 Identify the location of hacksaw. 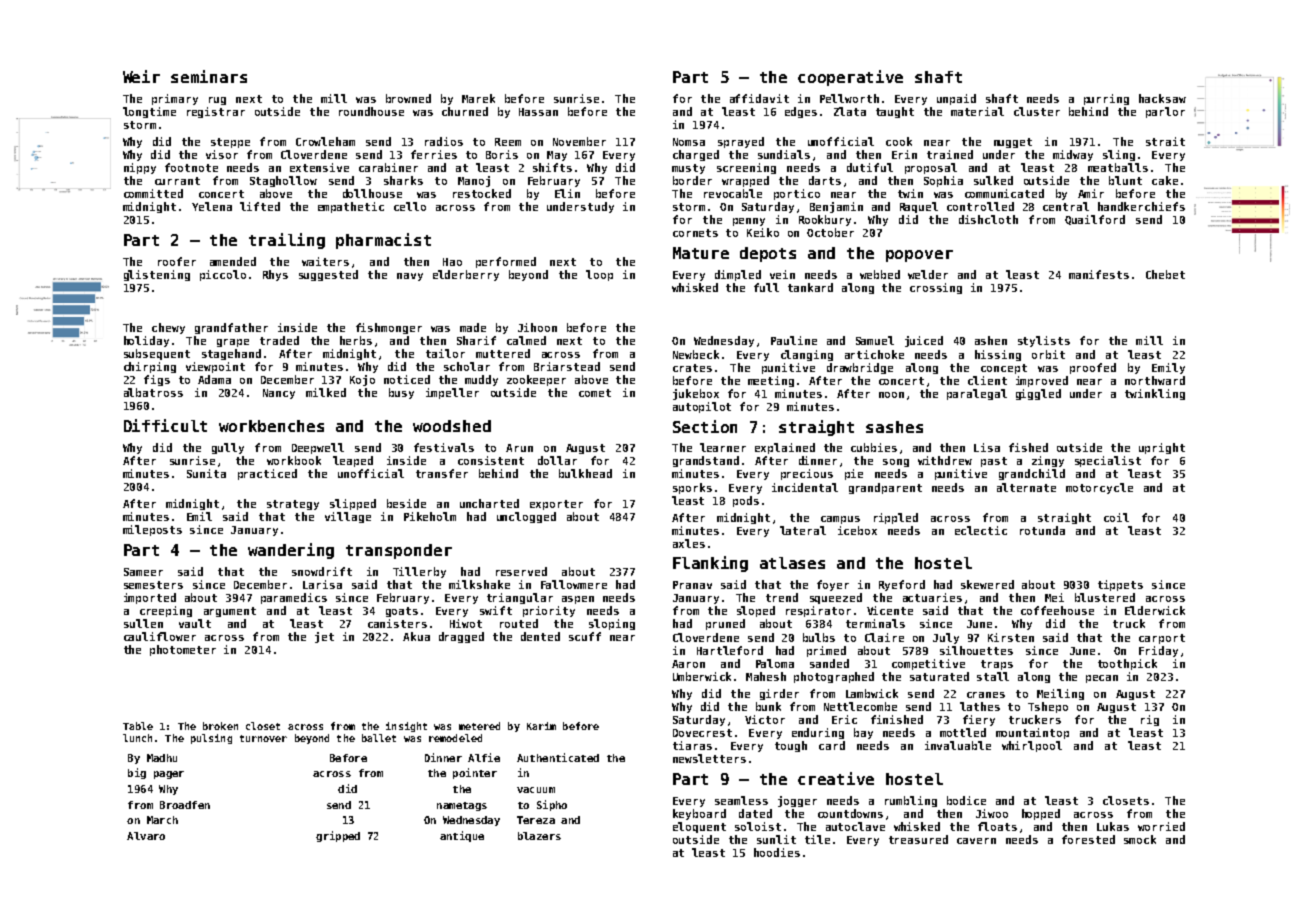
(1162, 98).
